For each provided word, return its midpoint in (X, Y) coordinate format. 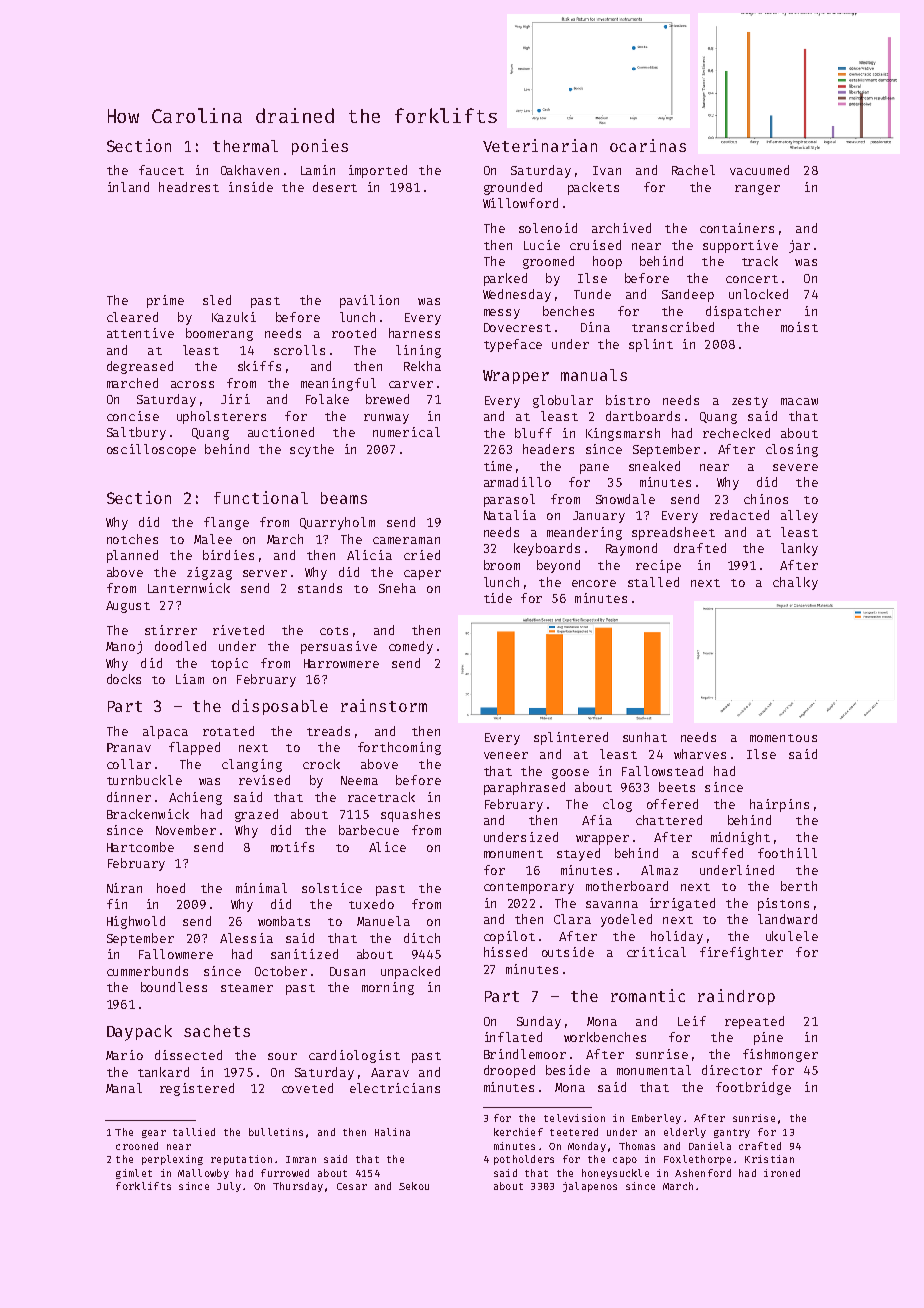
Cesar (352, 1186)
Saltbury (136, 433)
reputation (241, 1160)
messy (502, 314)
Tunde (592, 294)
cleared (132, 317)
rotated (228, 731)
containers (737, 228)
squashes (410, 815)
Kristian (769, 1159)
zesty (750, 402)
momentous (783, 738)
